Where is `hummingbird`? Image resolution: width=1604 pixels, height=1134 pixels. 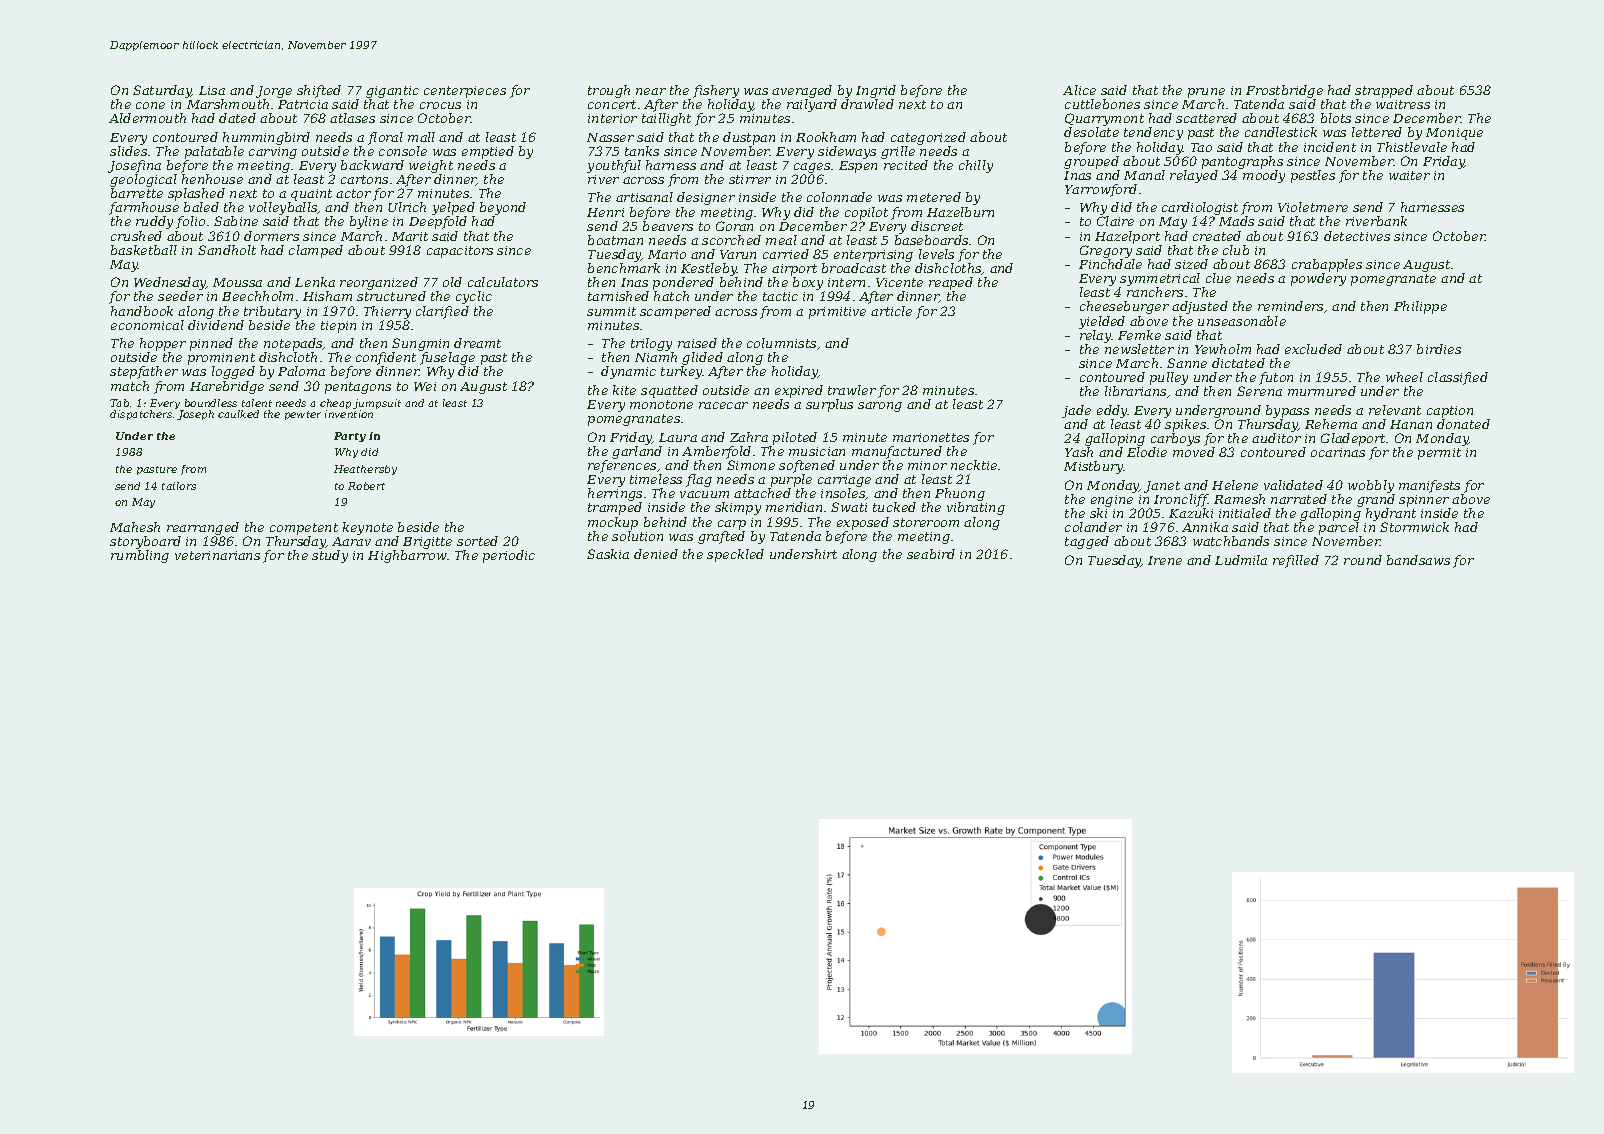
hummingbird is located at coordinates (266, 138).
